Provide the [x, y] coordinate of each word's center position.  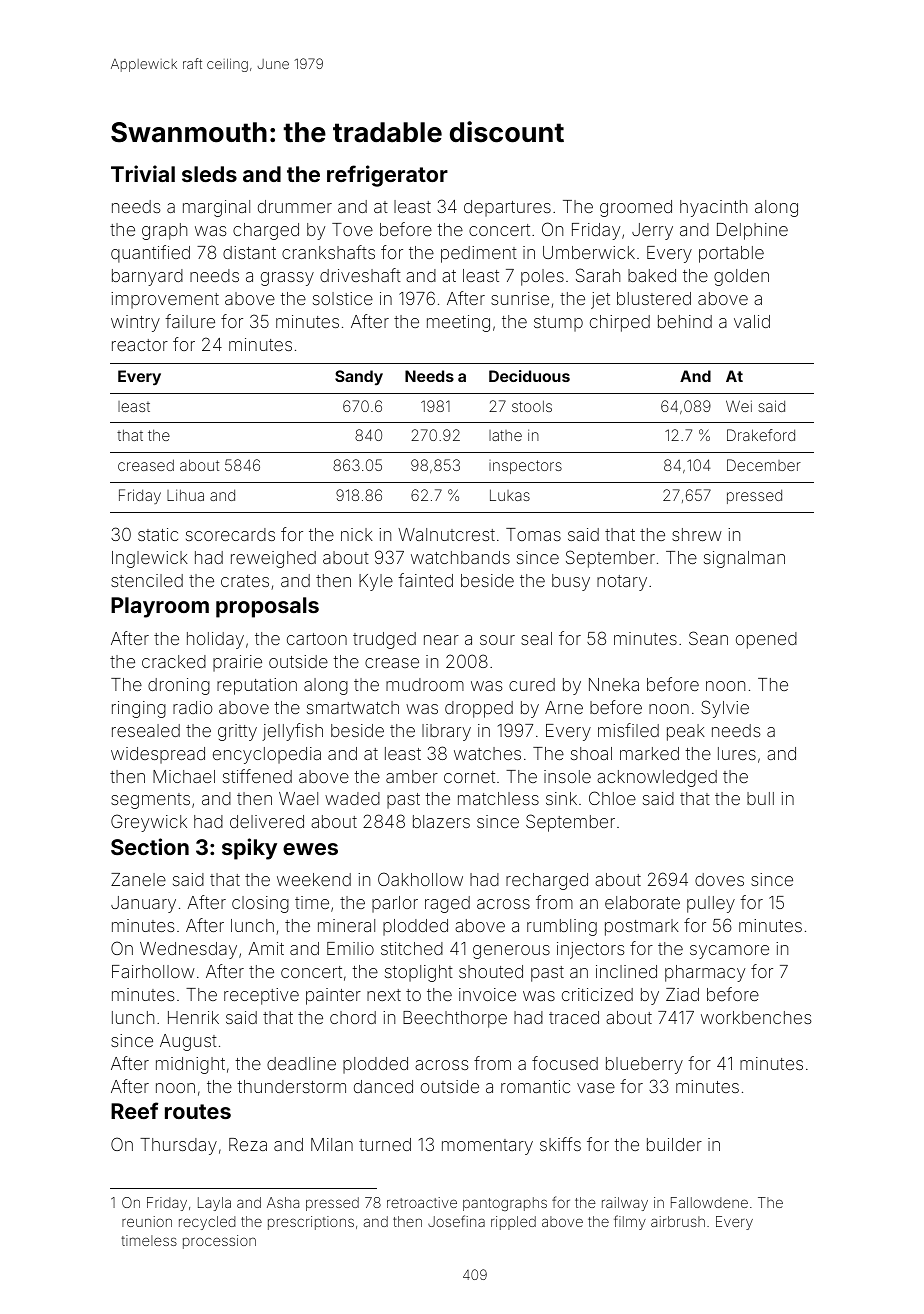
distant [249, 252]
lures [737, 753]
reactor [140, 345]
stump [558, 324]
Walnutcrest [446, 534]
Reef [134, 1110]
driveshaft [360, 275]
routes [198, 1111]
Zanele [138, 879]
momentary [487, 1147]
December [764, 465]
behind [685, 321]
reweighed [273, 559]
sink [561, 798]
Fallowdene [709, 1202]
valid [752, 321]
